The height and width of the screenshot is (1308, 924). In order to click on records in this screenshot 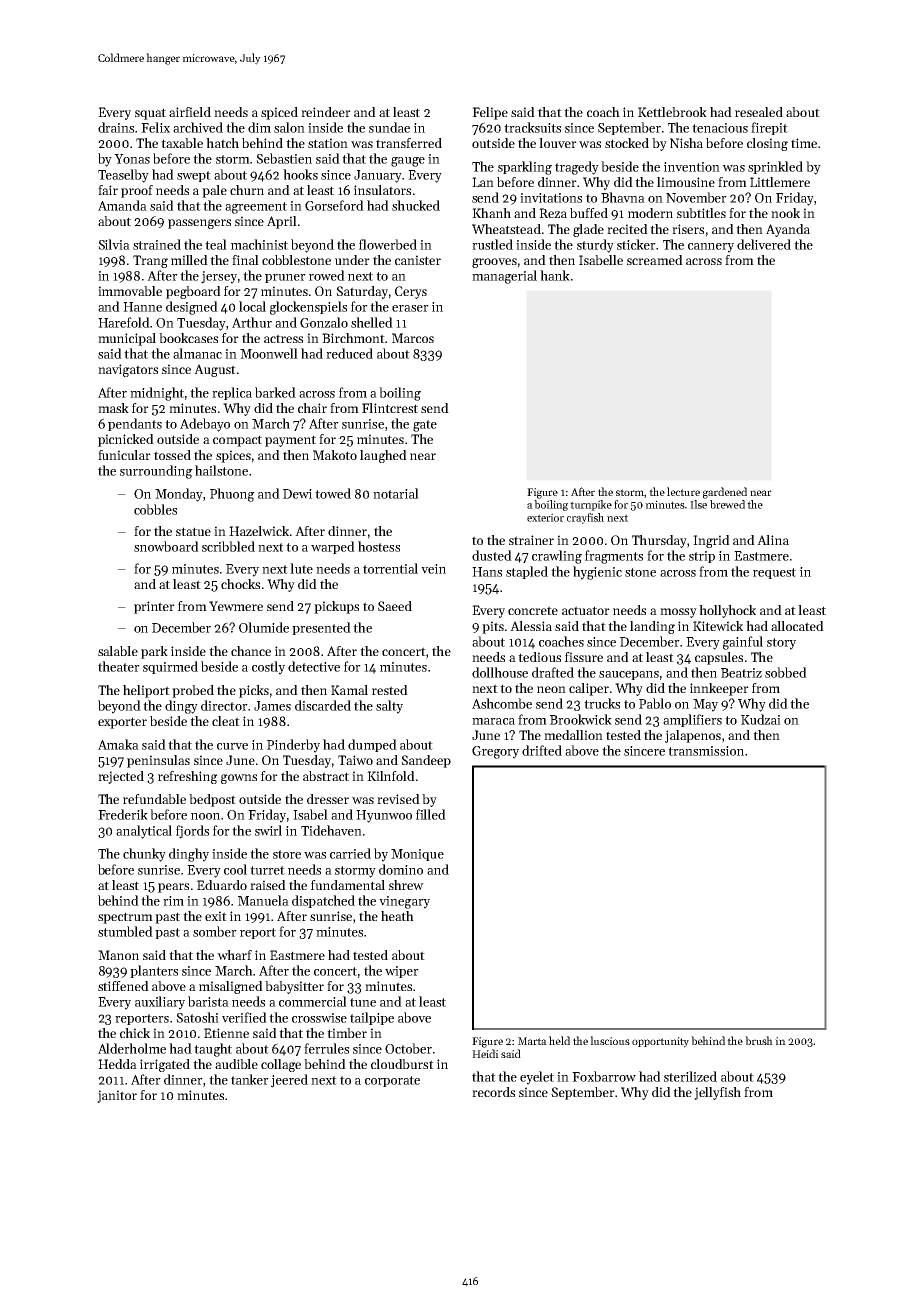, I will do `click(493, 1092)`.
